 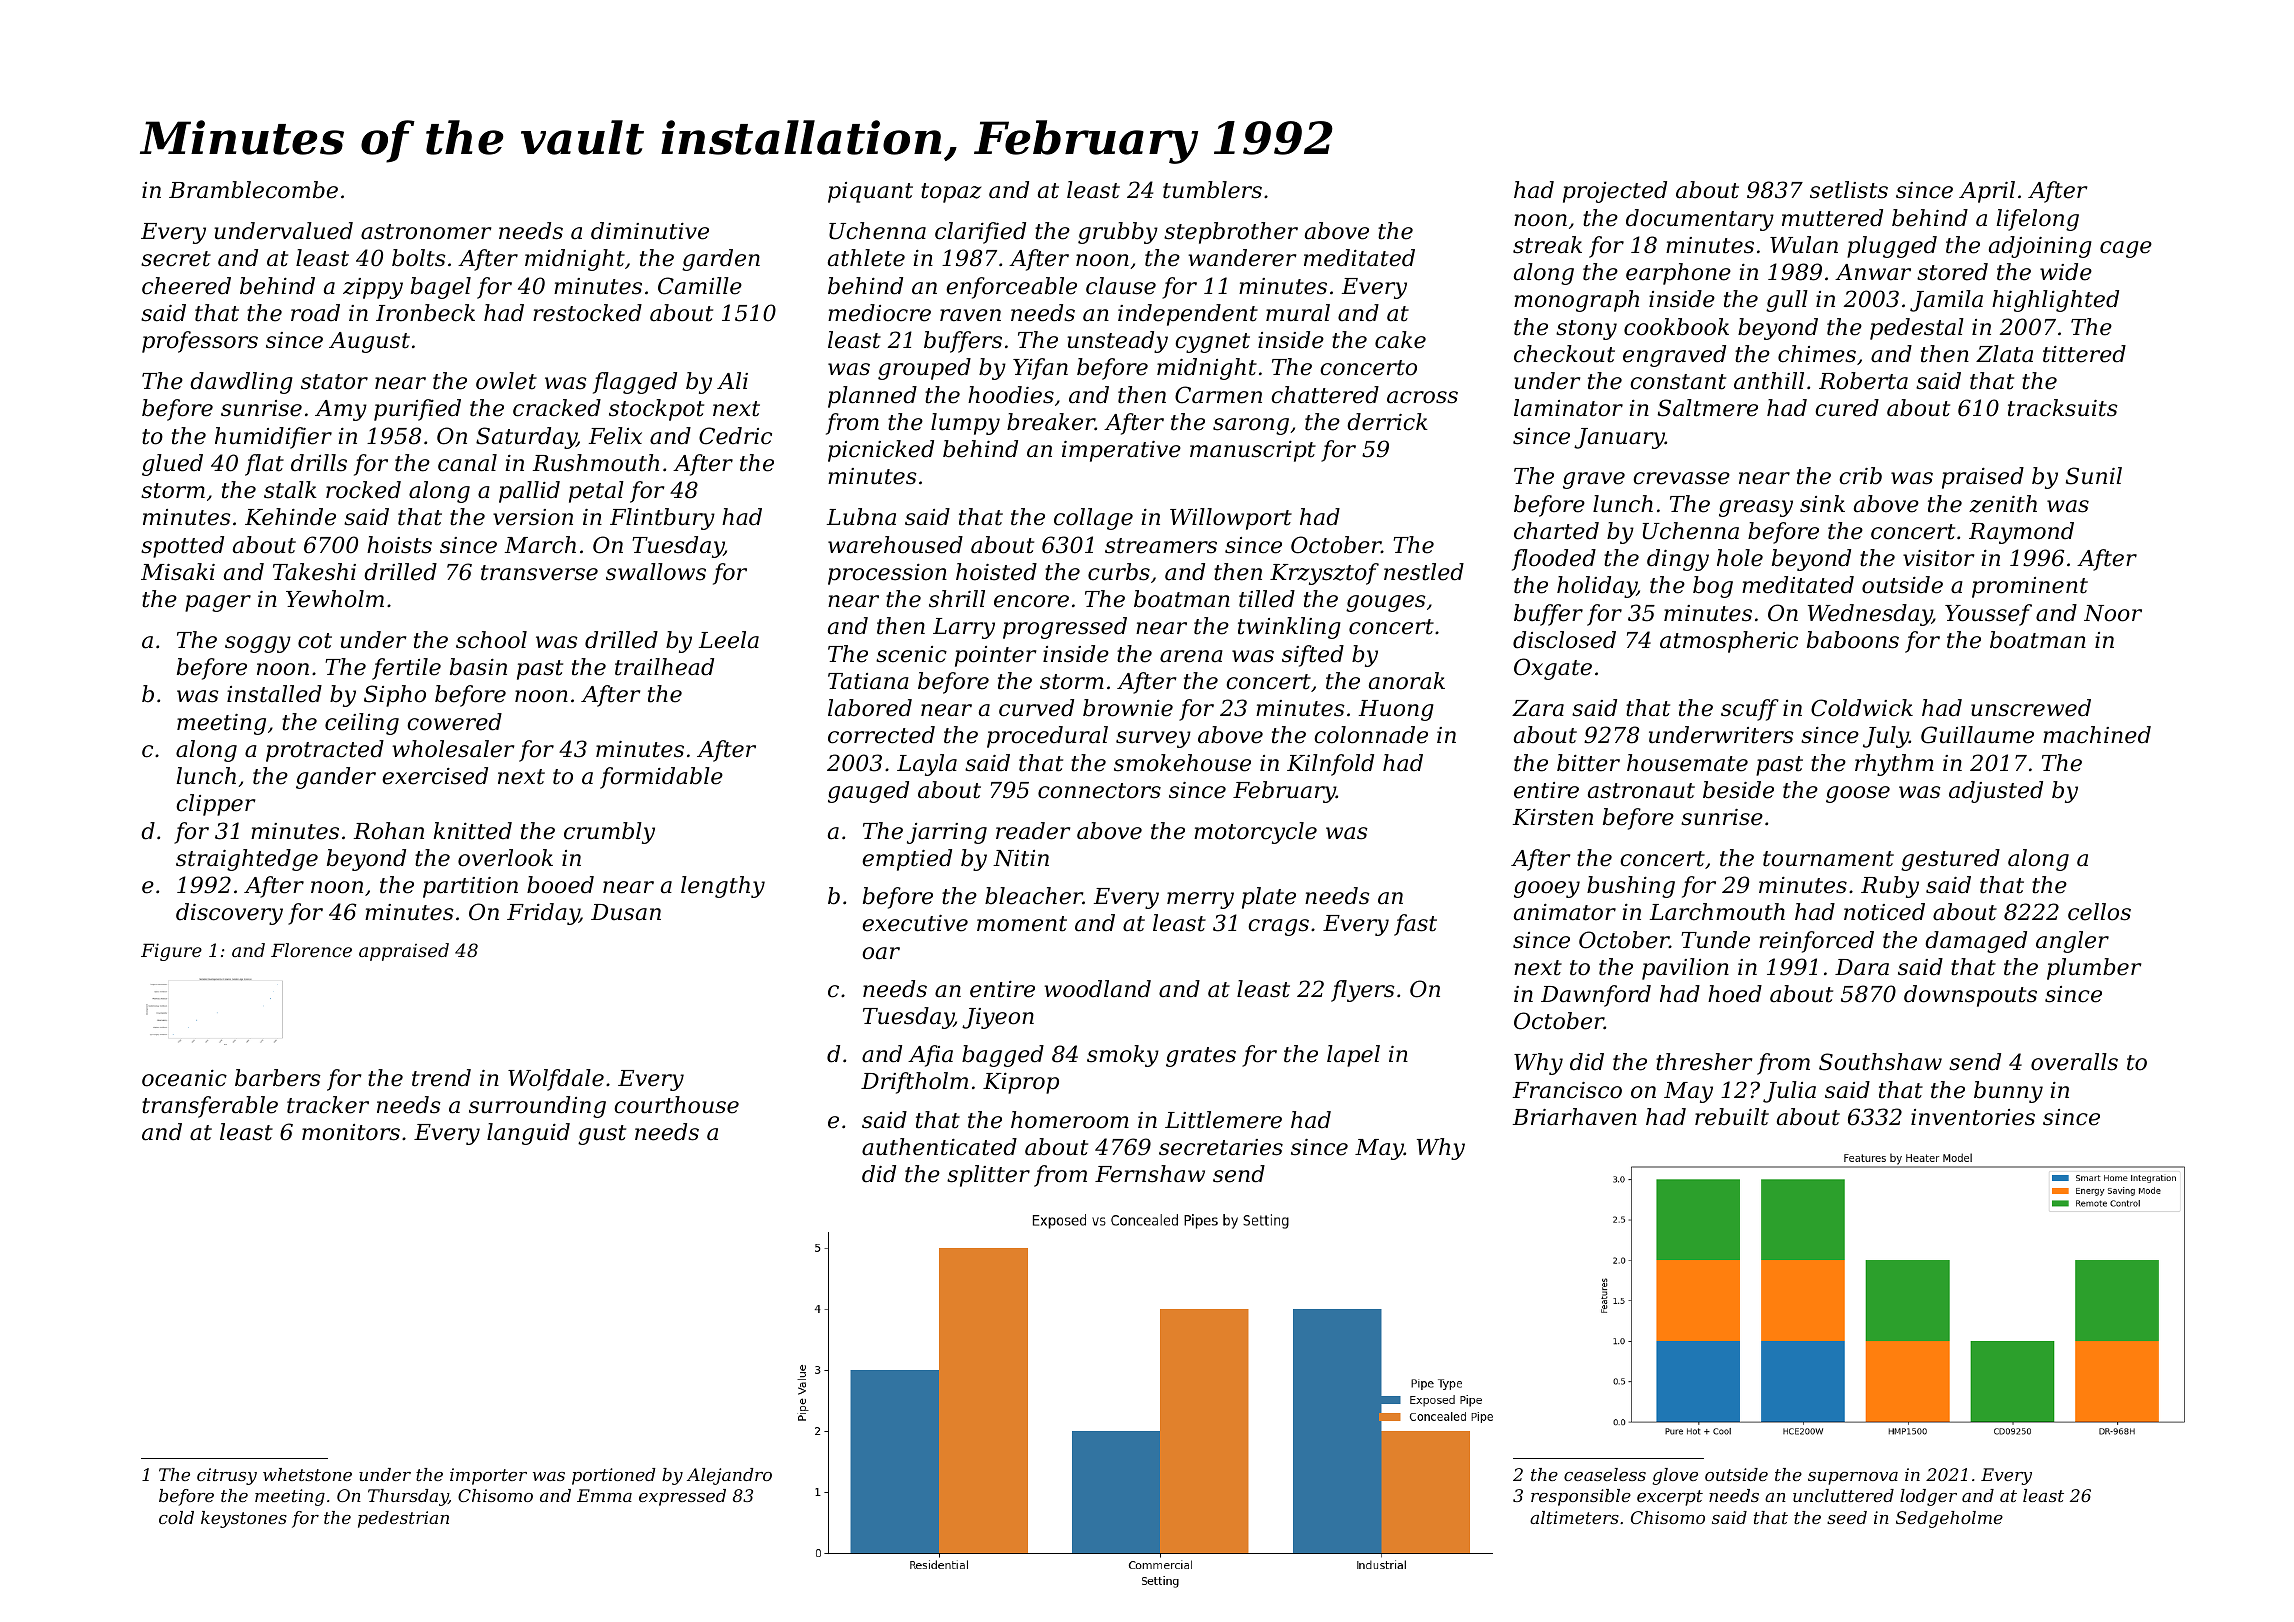 I want to click on Oxgate, so click(x=1553, y=669).
